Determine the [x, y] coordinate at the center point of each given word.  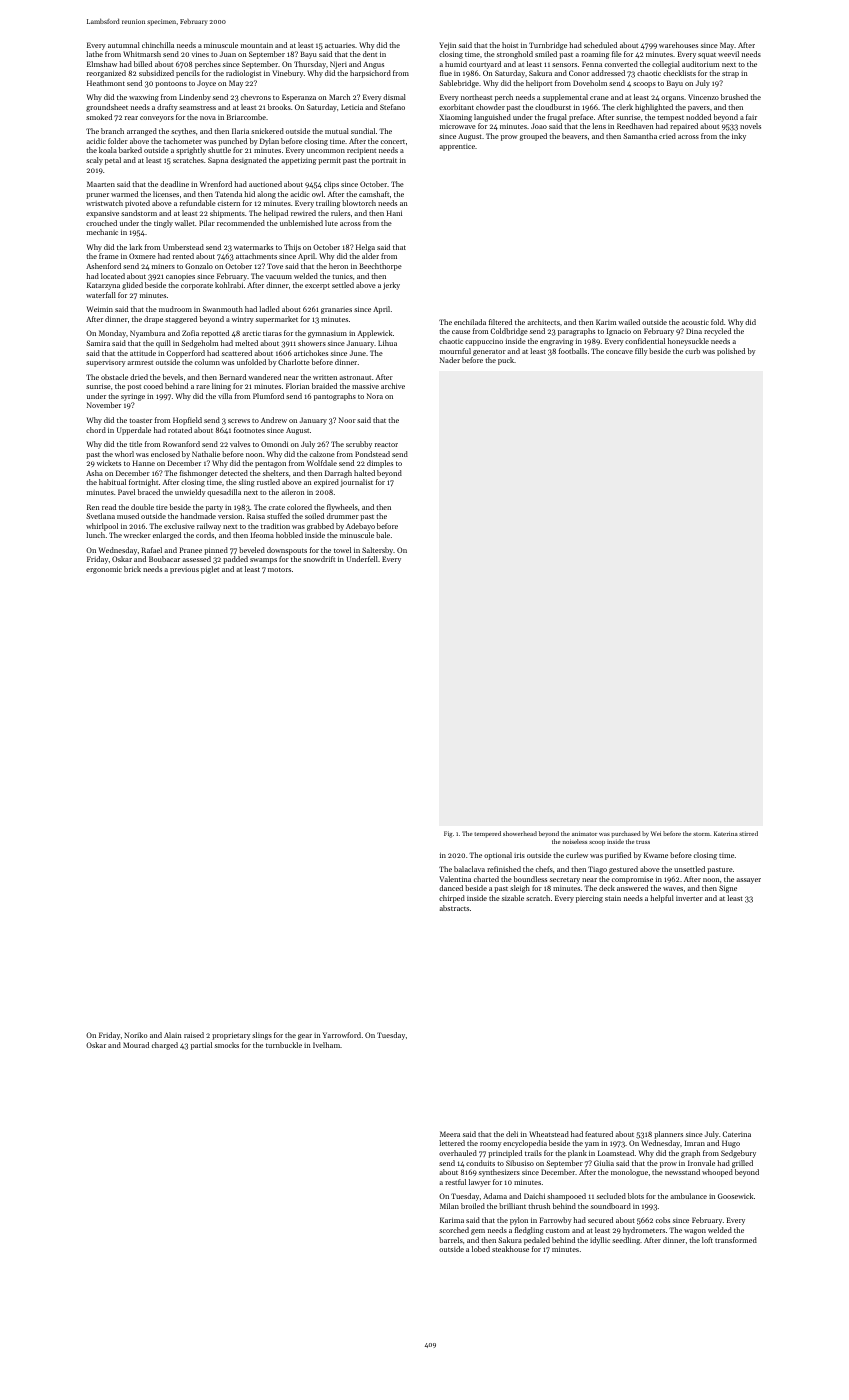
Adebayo [360, 527]
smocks [227, 1045]
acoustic [695, 322]
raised [194, 1035]
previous [184, 570]
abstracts [454, 908]
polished [731, 352]
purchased [625, 834]
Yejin [447, 46]
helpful [662, 899]
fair [751, 117]
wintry [243, 320]
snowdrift [319, 559]
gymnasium [327, 334]
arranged [142, 132]
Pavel [126, 492]
